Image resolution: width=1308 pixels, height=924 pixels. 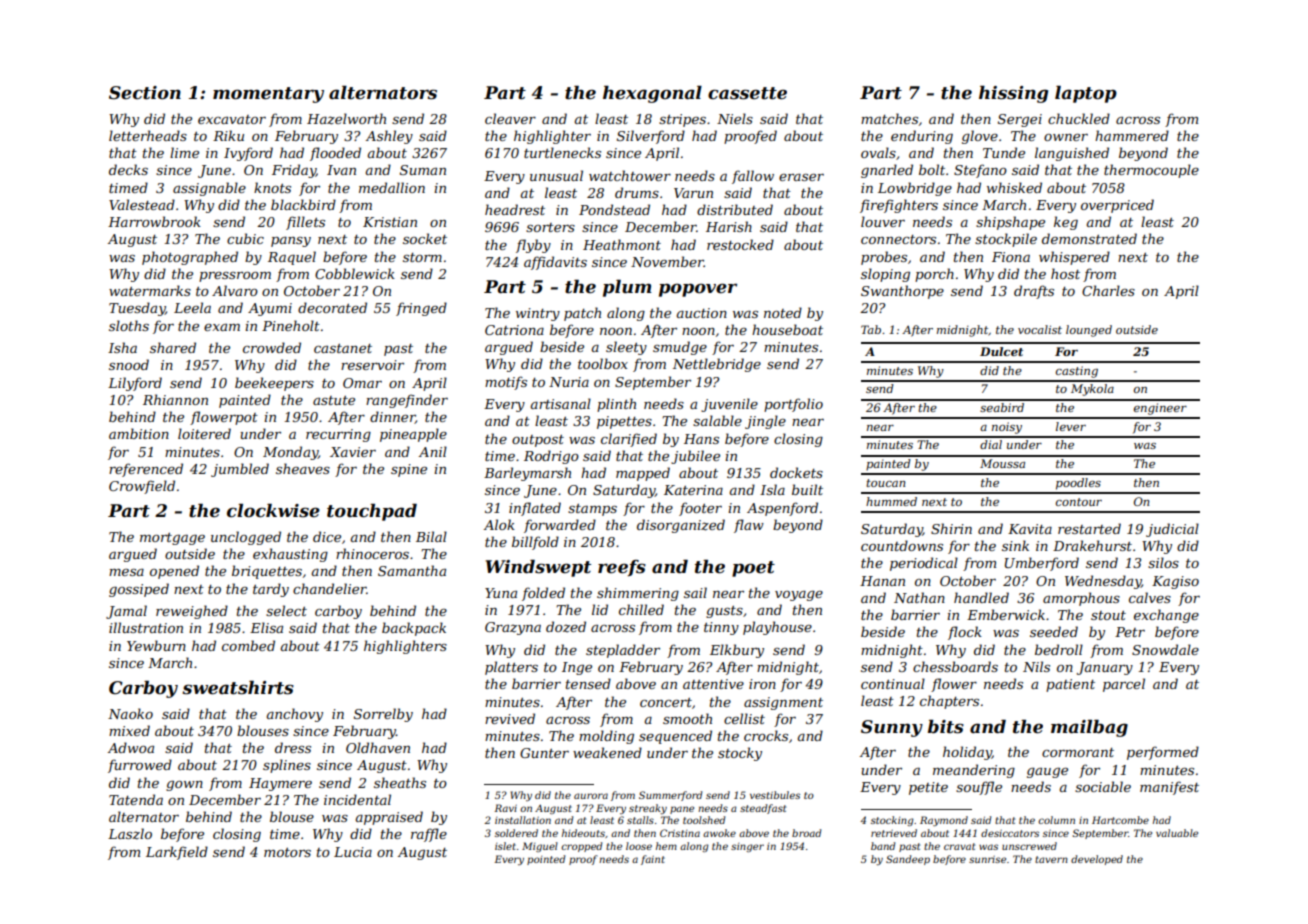 What do you see at coordinates (949, 702) in the page?
I see `chapters` at bounding box center [949, 702].
